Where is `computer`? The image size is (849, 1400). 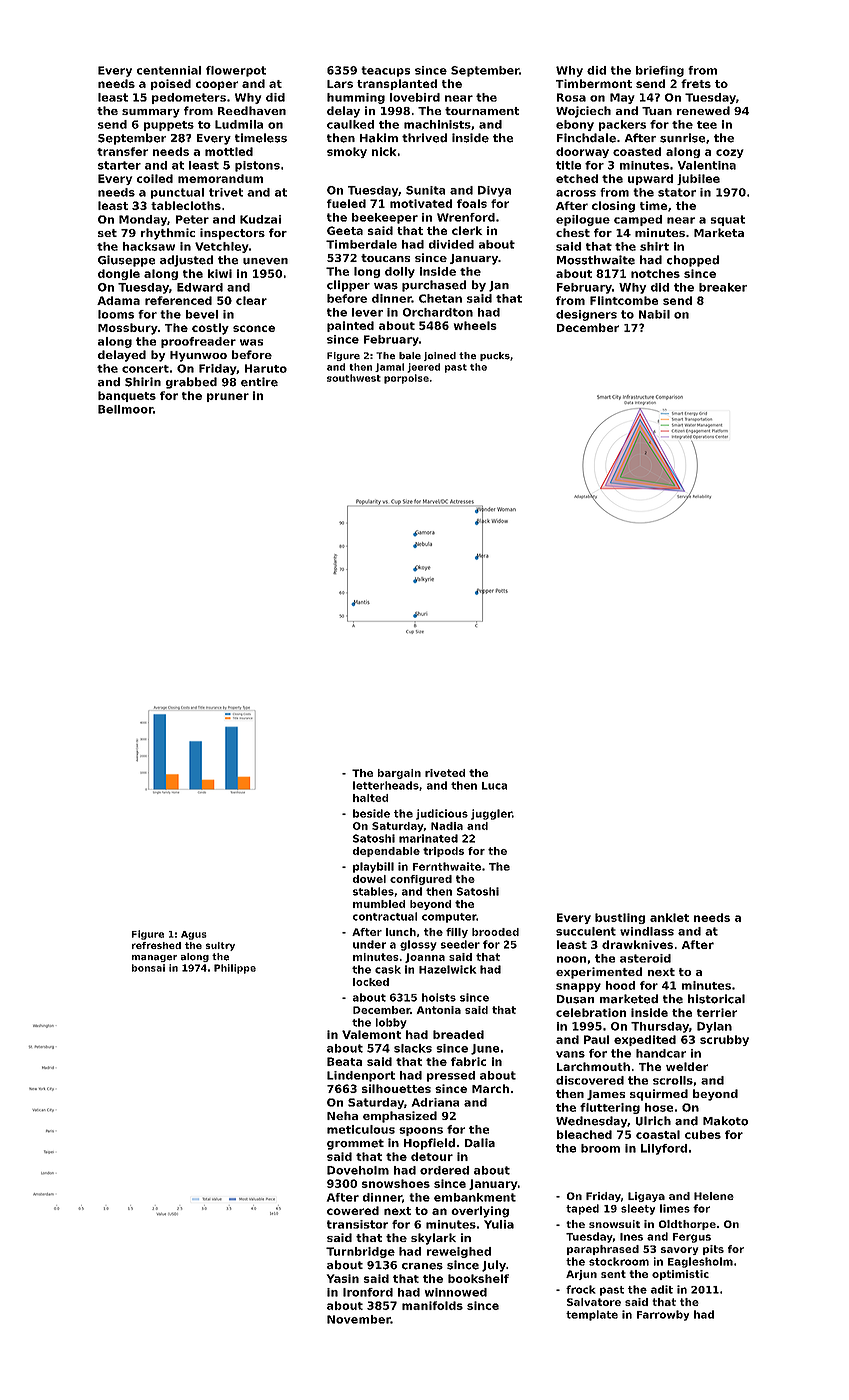 computer is located at coordinates (449, 918).
